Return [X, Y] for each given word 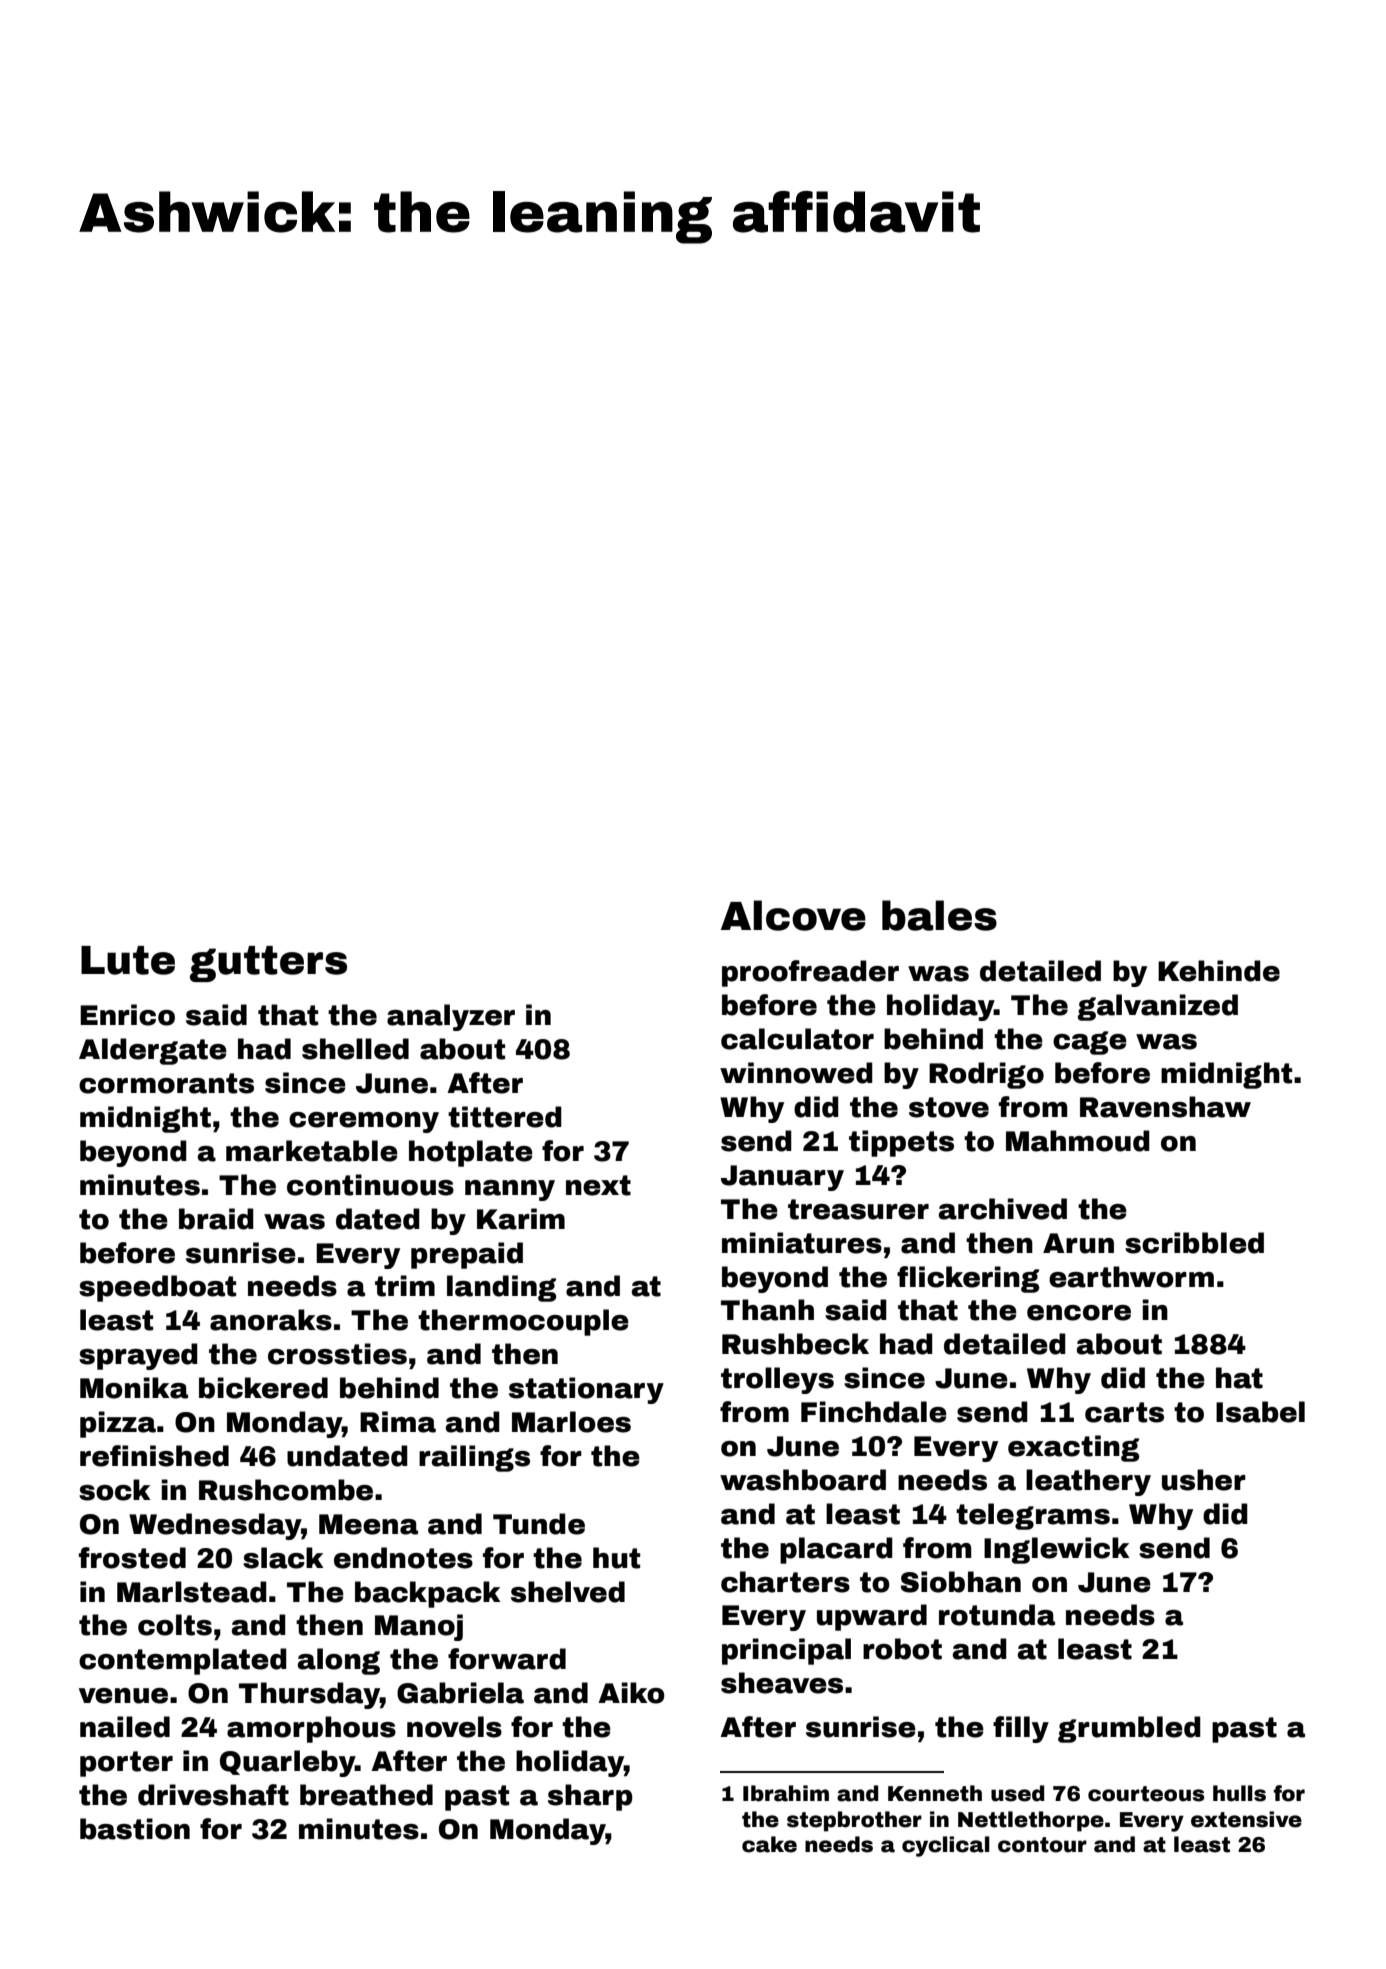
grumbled [1129, 1729]
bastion [135, 1829]
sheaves [782, 1683]
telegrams [1033, 1516]
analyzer [451, 1017]
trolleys [777, 1380]
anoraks [271, 1320]
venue [123, 1696]
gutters [268, 964]
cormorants [166, 1083]
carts [1124, 1412]
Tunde [539, 1524]
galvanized [1157, 1007]
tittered [505, 1117]
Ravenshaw [1165, 1107]
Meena [368, 1524]
